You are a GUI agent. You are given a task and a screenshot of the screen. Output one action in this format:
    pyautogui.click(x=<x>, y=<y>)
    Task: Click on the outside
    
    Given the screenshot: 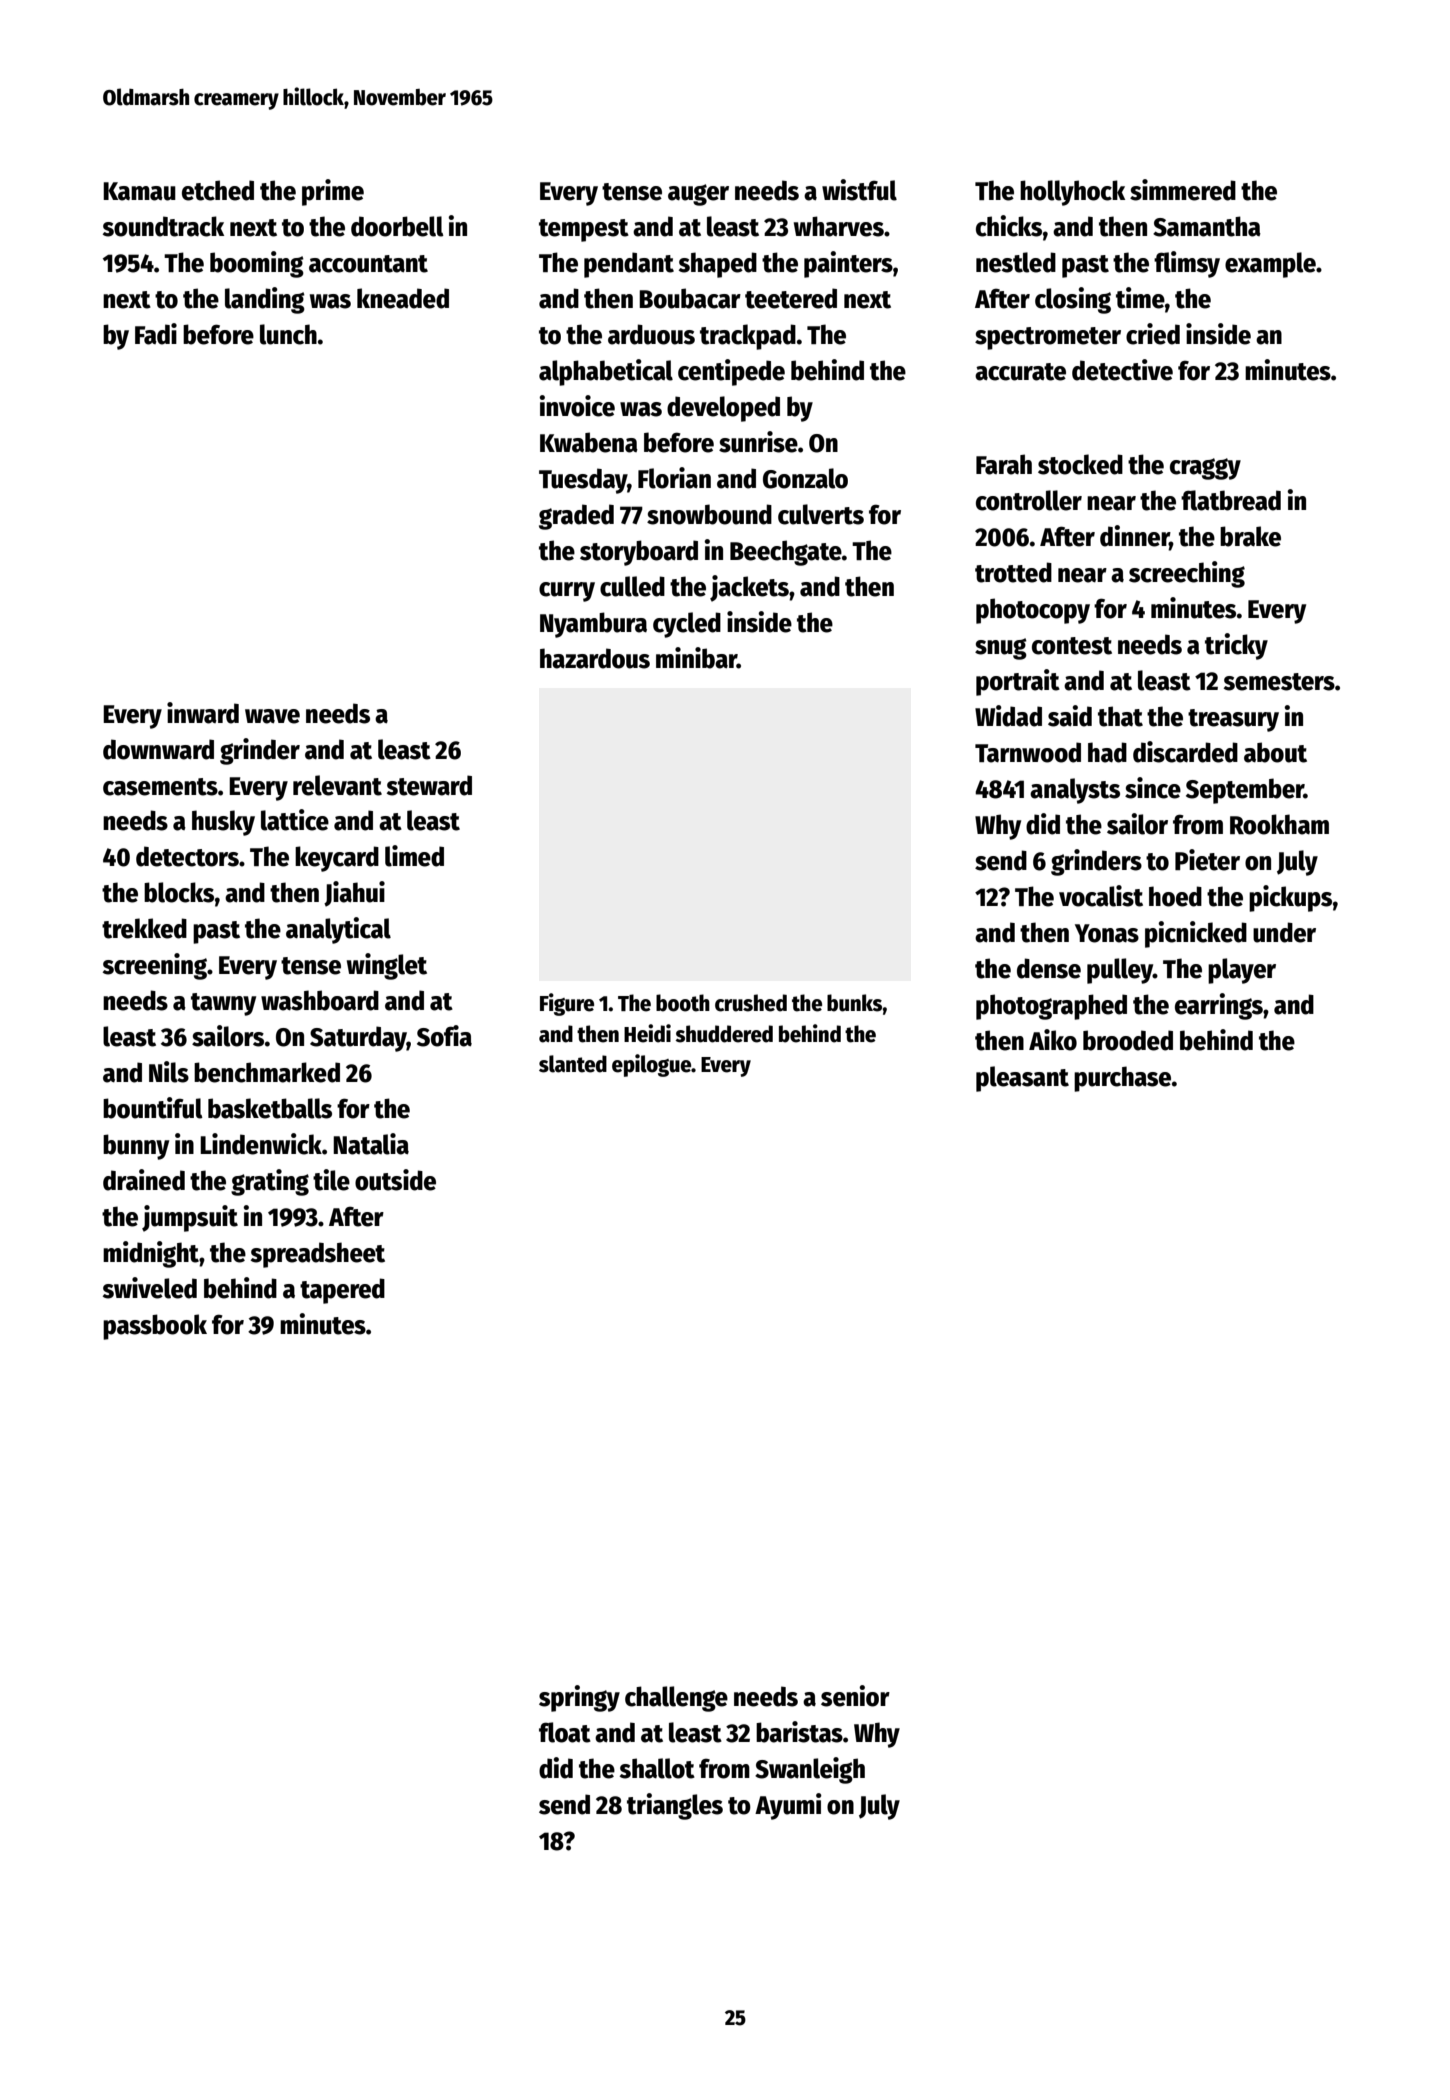 What is the action you would take?
    pyautogui.click(x=395, y=1180)
